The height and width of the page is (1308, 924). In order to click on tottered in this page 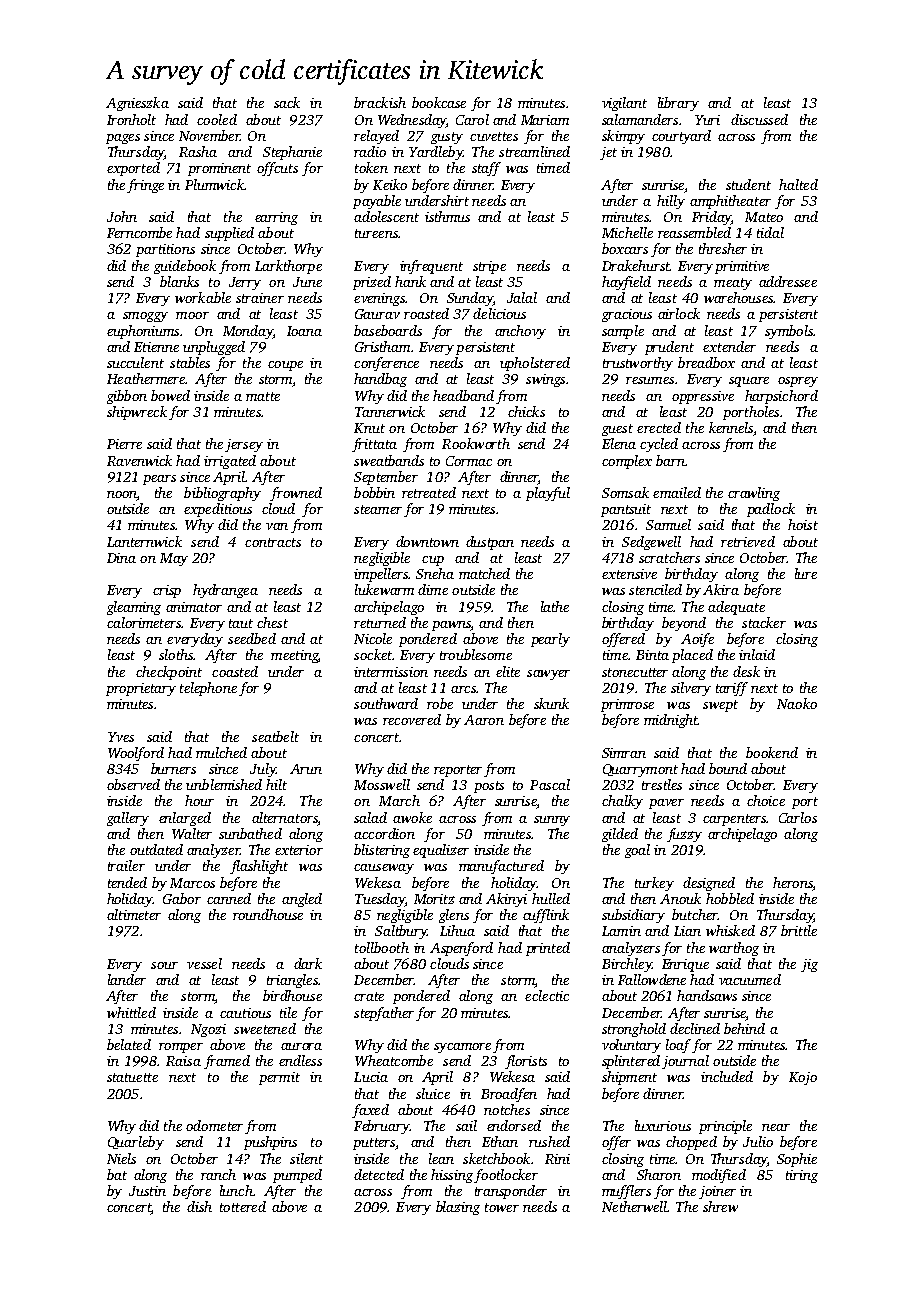, I will do `click(243, 1206)`.
